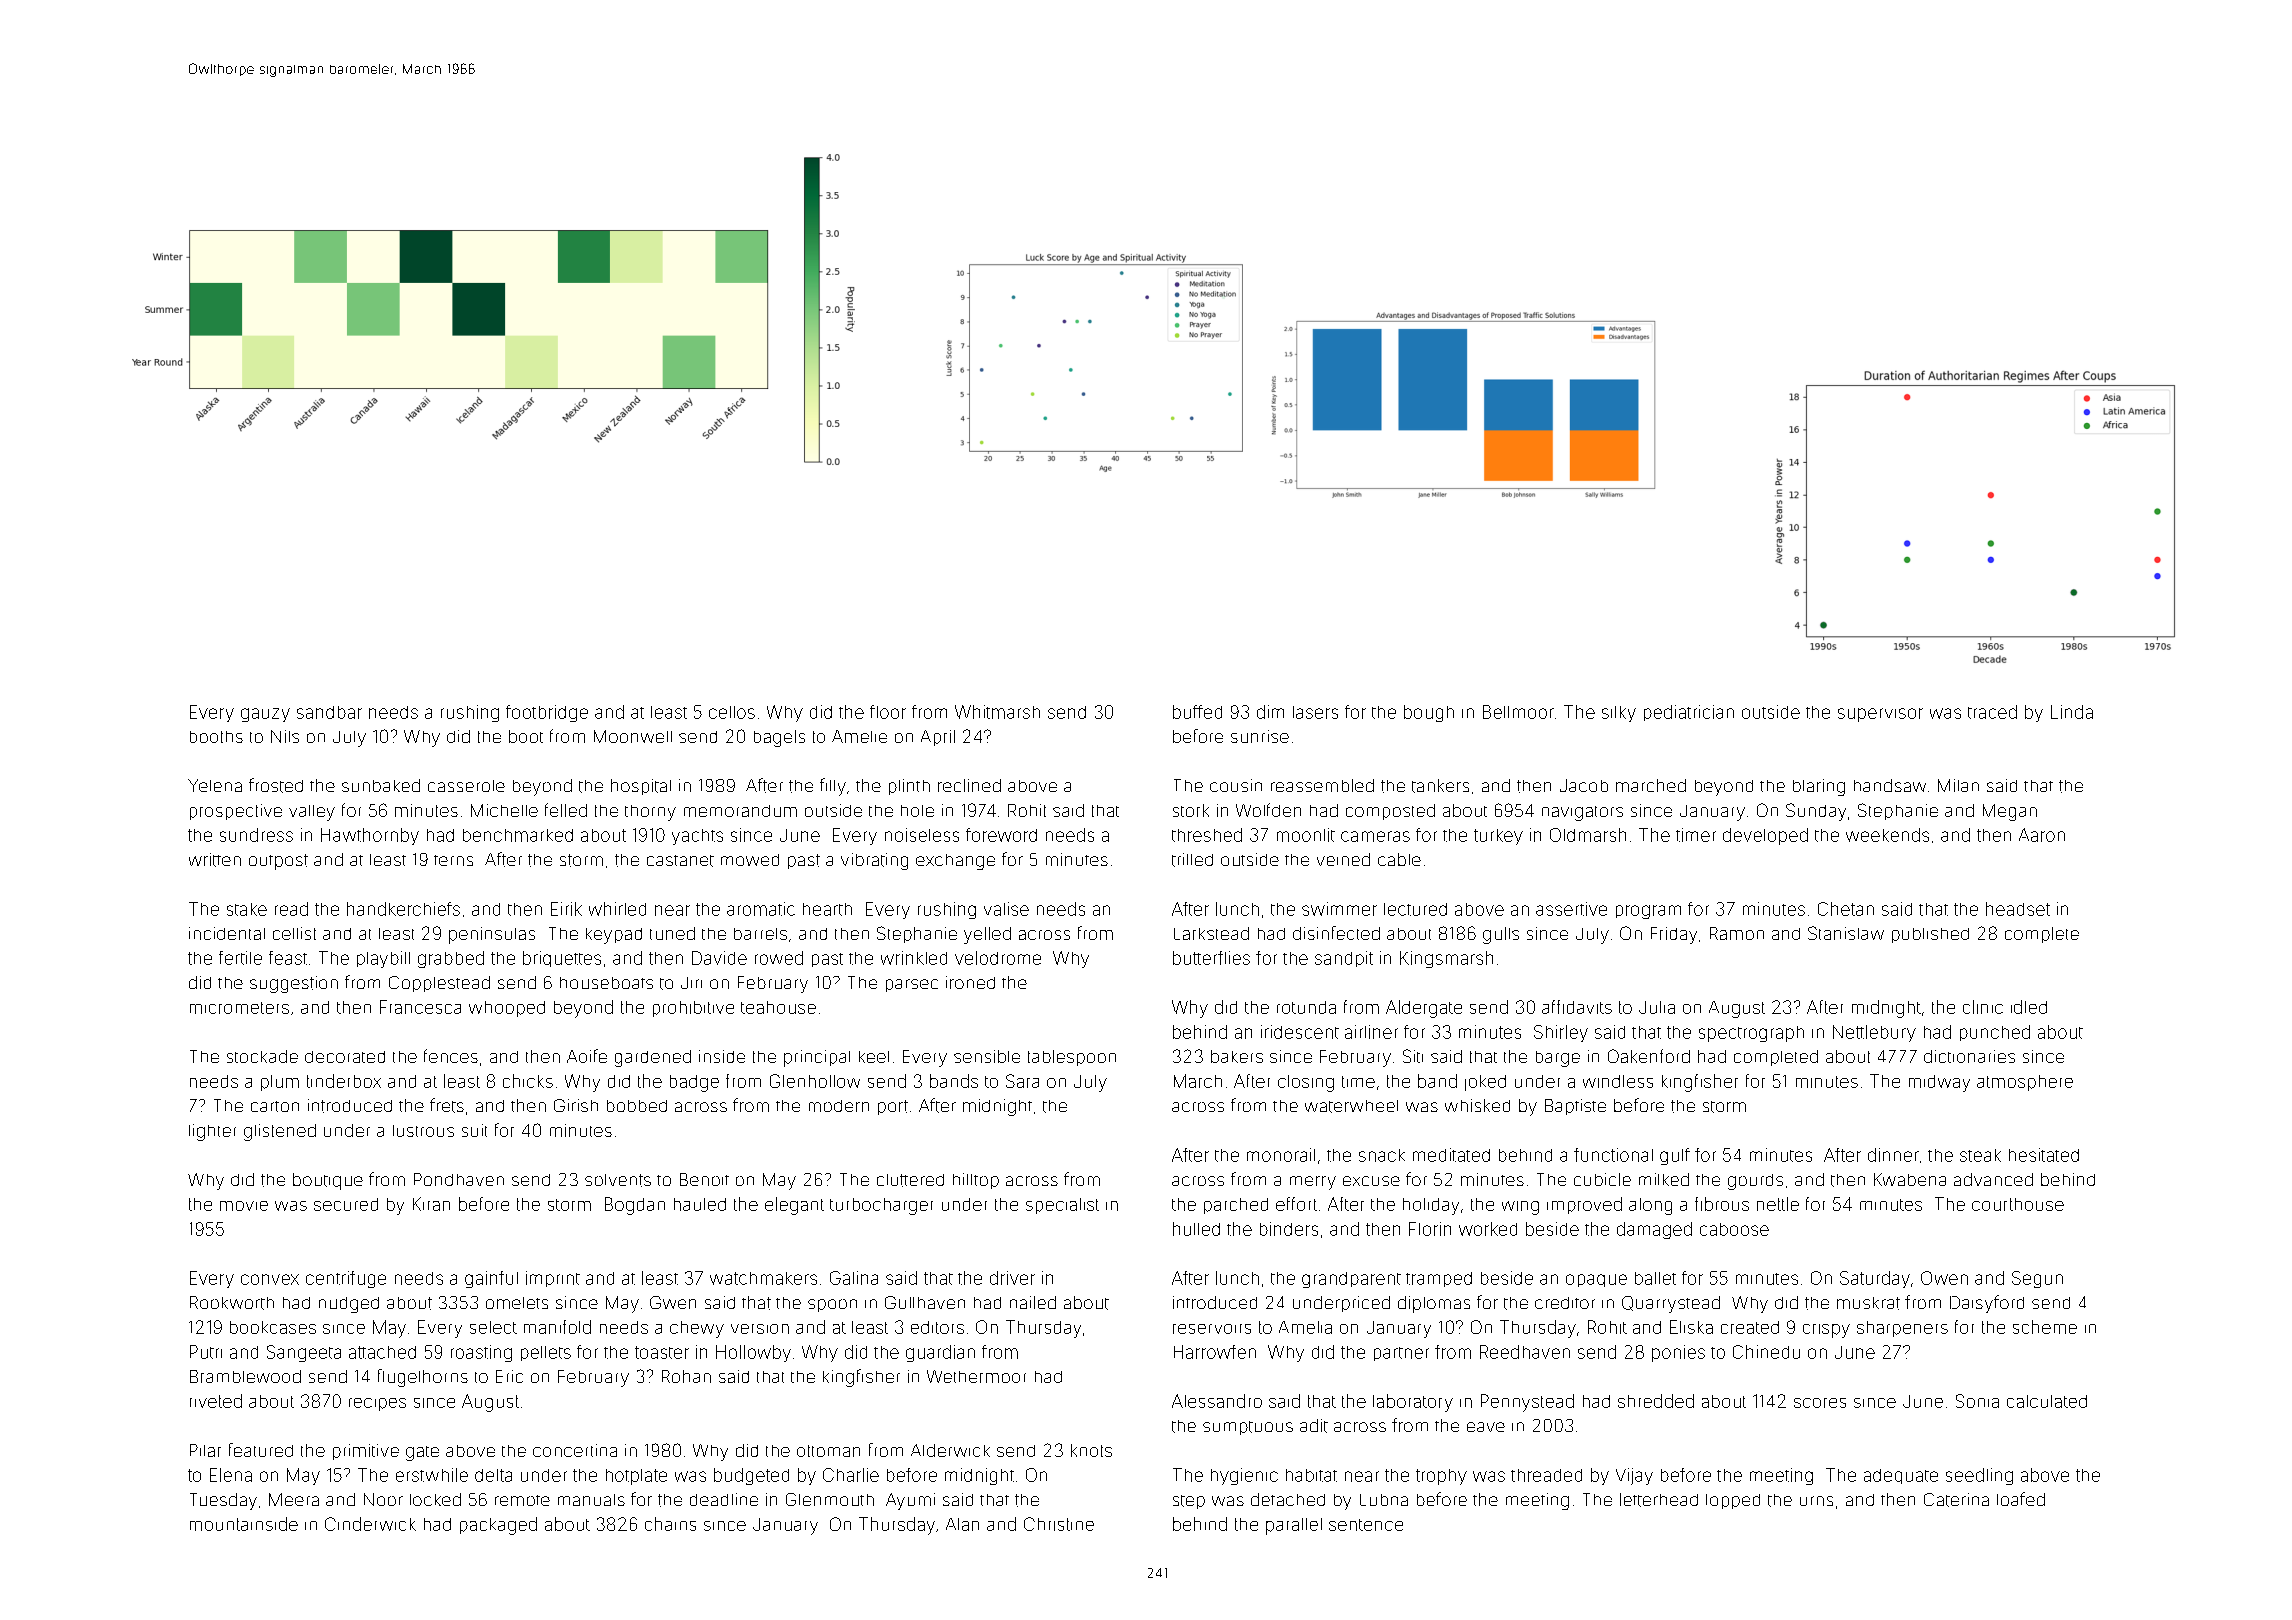  I want to click on urns, so click(1816, 1501).
